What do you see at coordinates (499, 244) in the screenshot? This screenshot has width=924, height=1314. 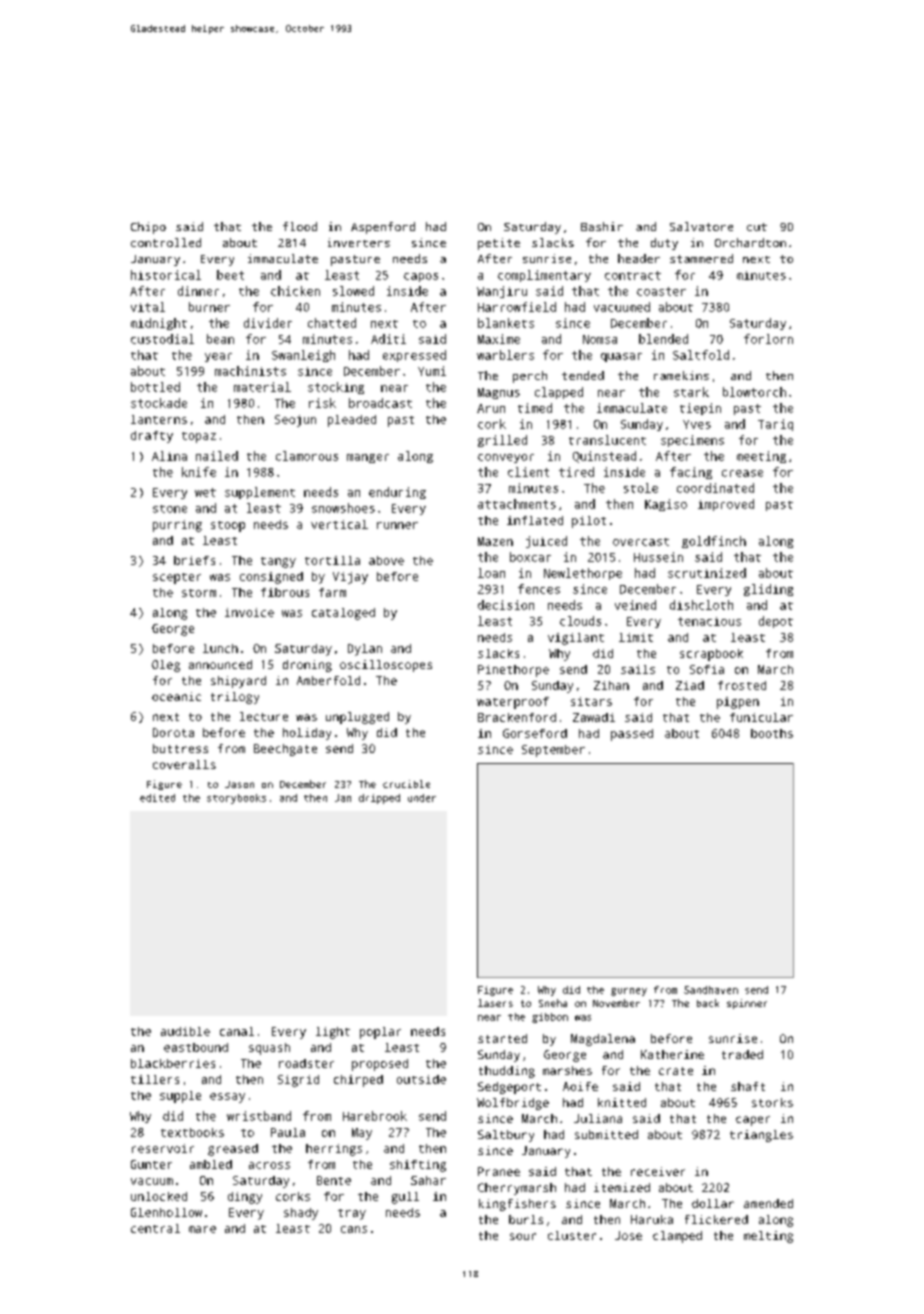 I see `petite` at bounding box center [499, 244].
